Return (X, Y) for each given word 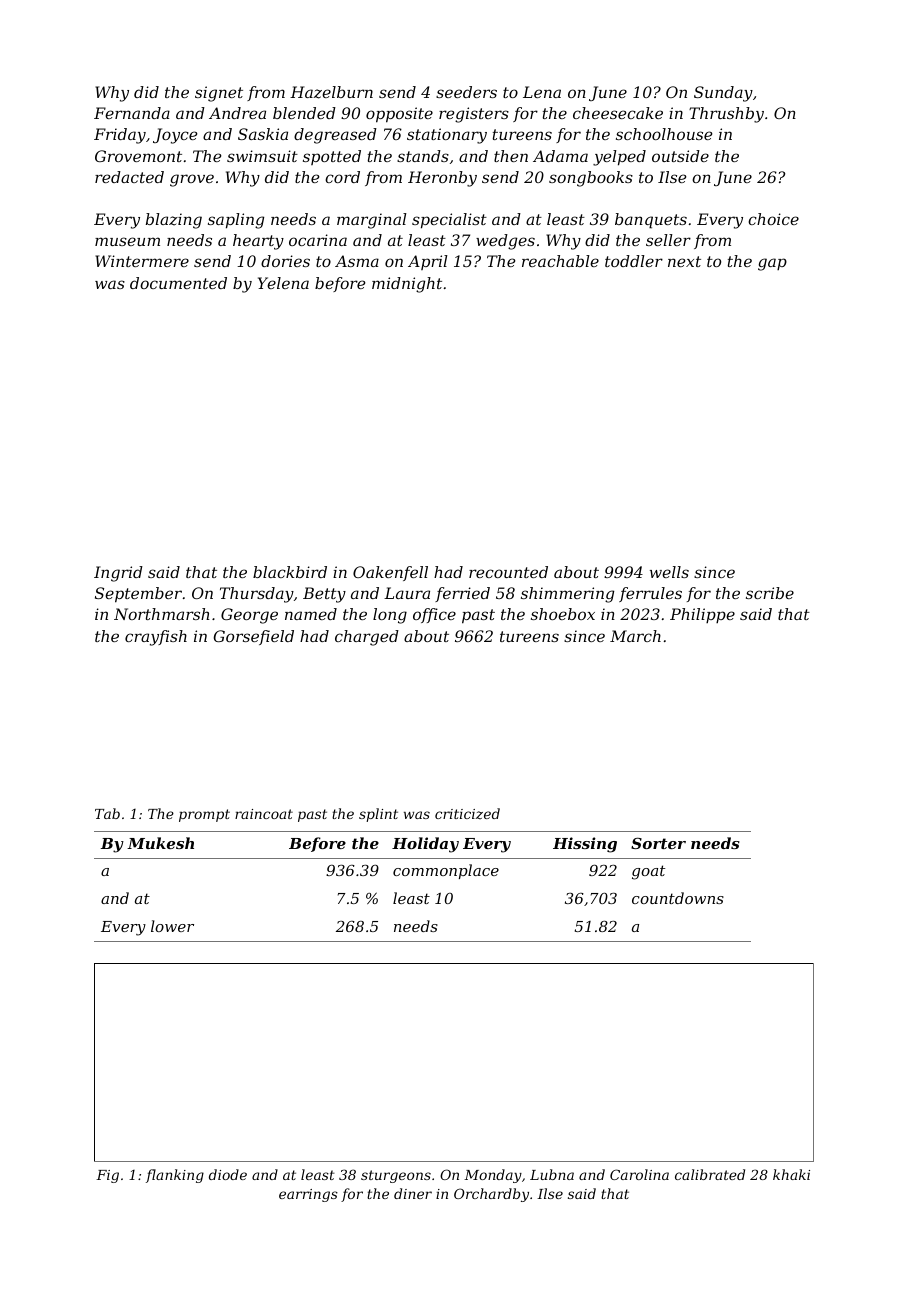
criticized (467, 813)
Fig (107, 1176)
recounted (508, 572)
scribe (770, 593)
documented (178, 283)
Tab (107, 813)
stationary (447, 136)
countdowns (678, 898)
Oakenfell (390, 573)
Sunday (723, 94)
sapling (236, 221)
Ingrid (118, 574)
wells (669, 572)
